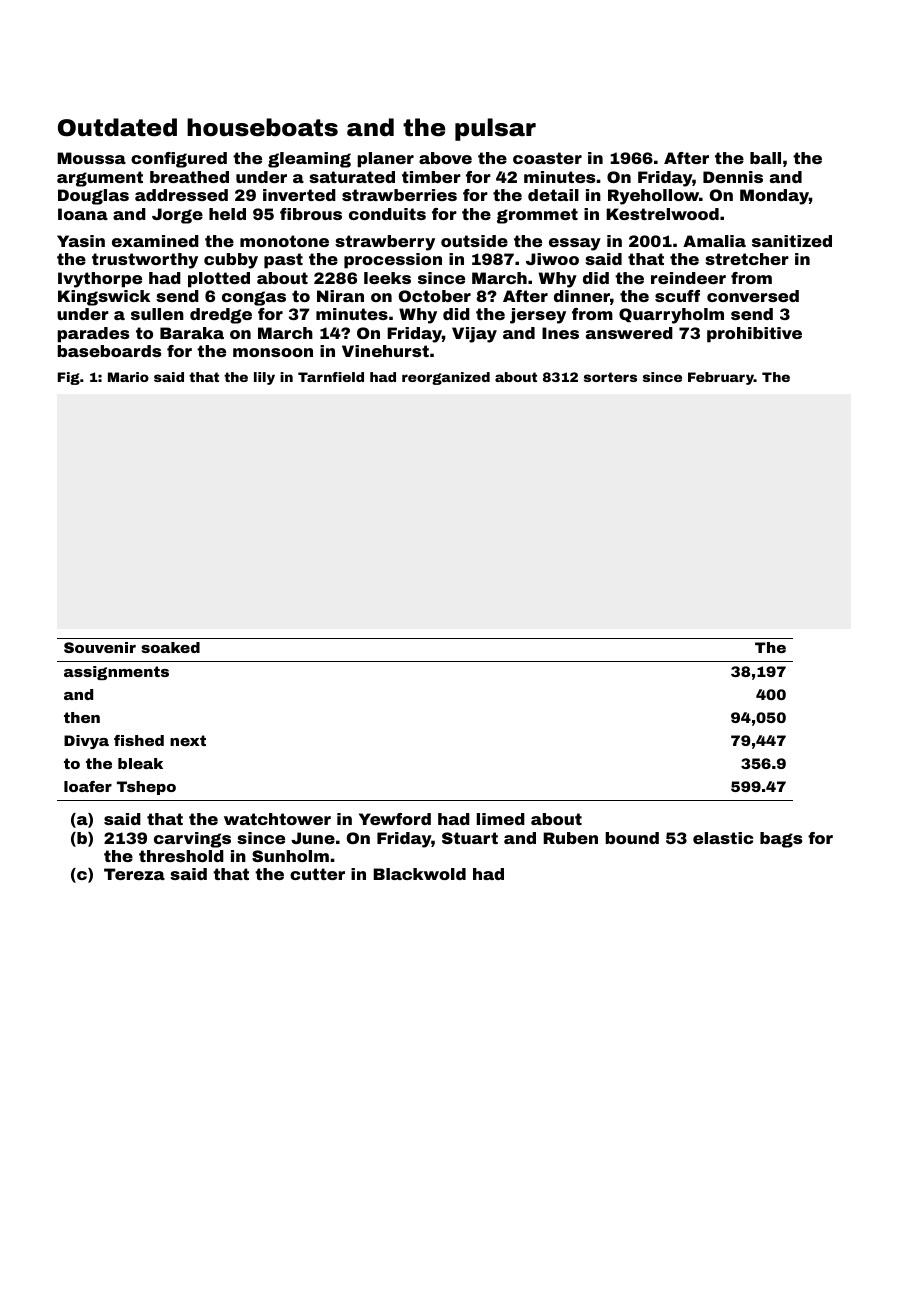  What do you see at coordinates (128, 377) in the page?
I see `Mario` at bounding box center [128, 377].
